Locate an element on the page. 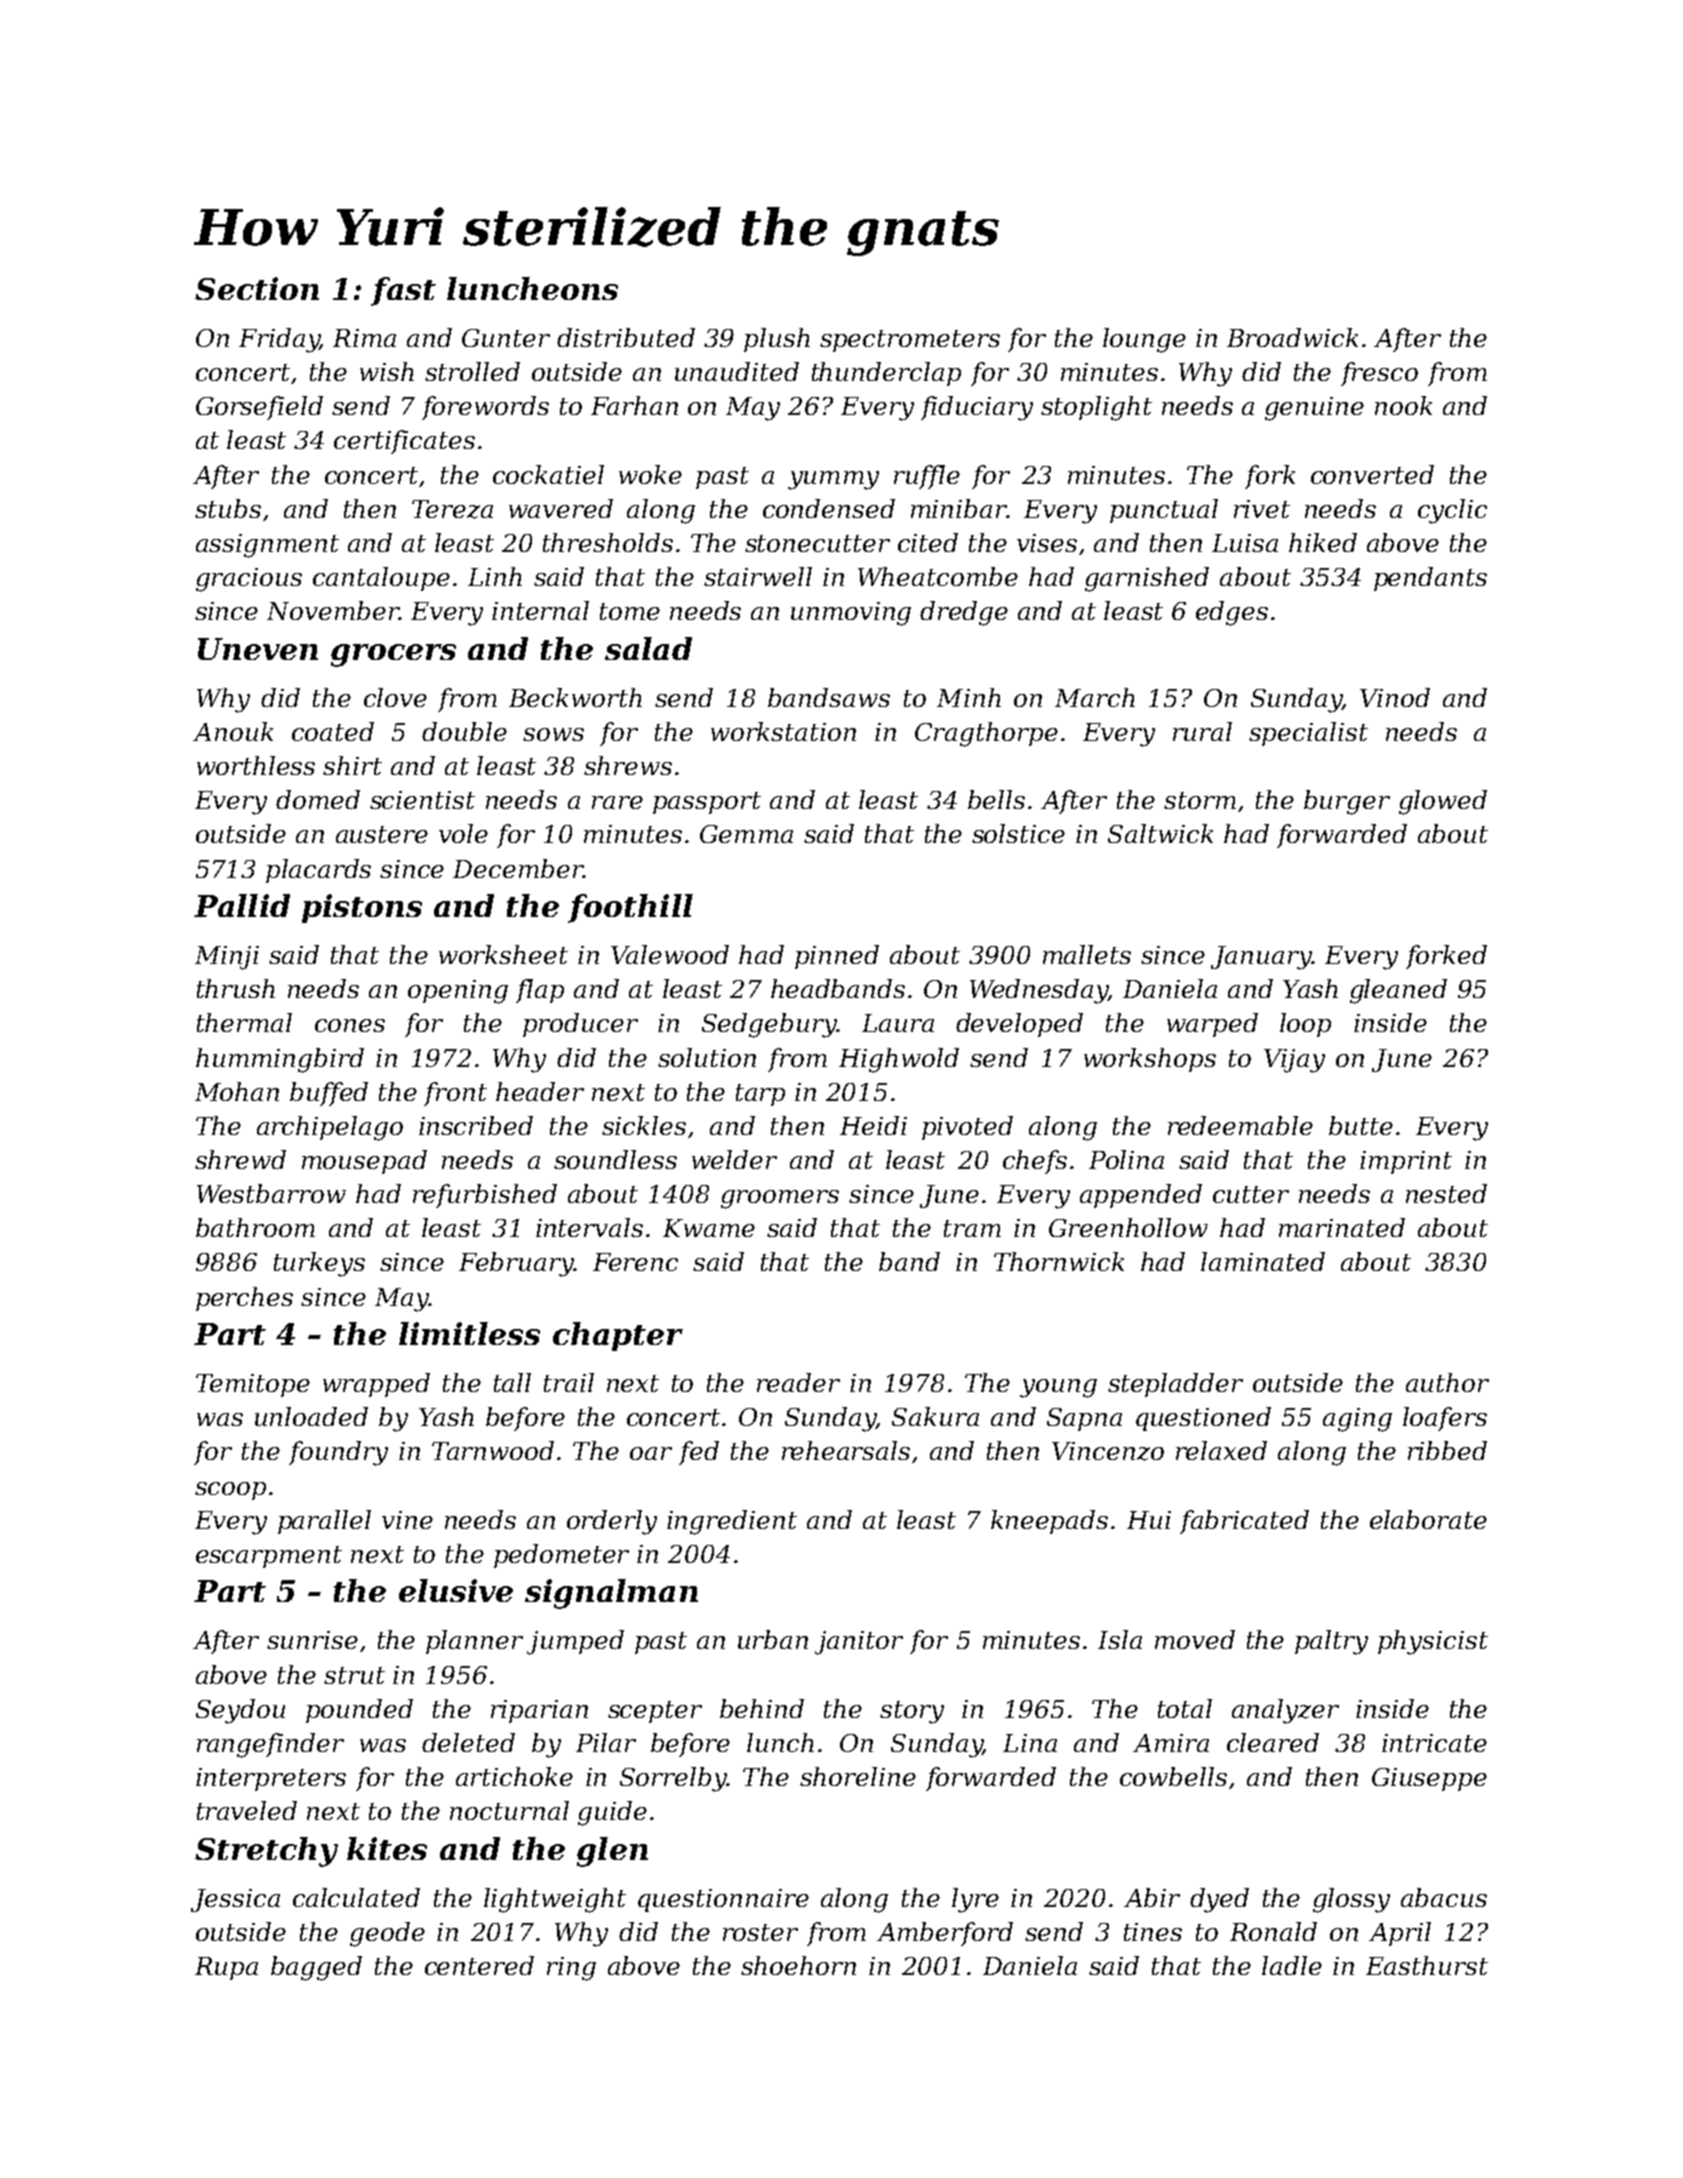 The width and height of the page is (1683, 2178). plush is located at coordinates (777, 340).
